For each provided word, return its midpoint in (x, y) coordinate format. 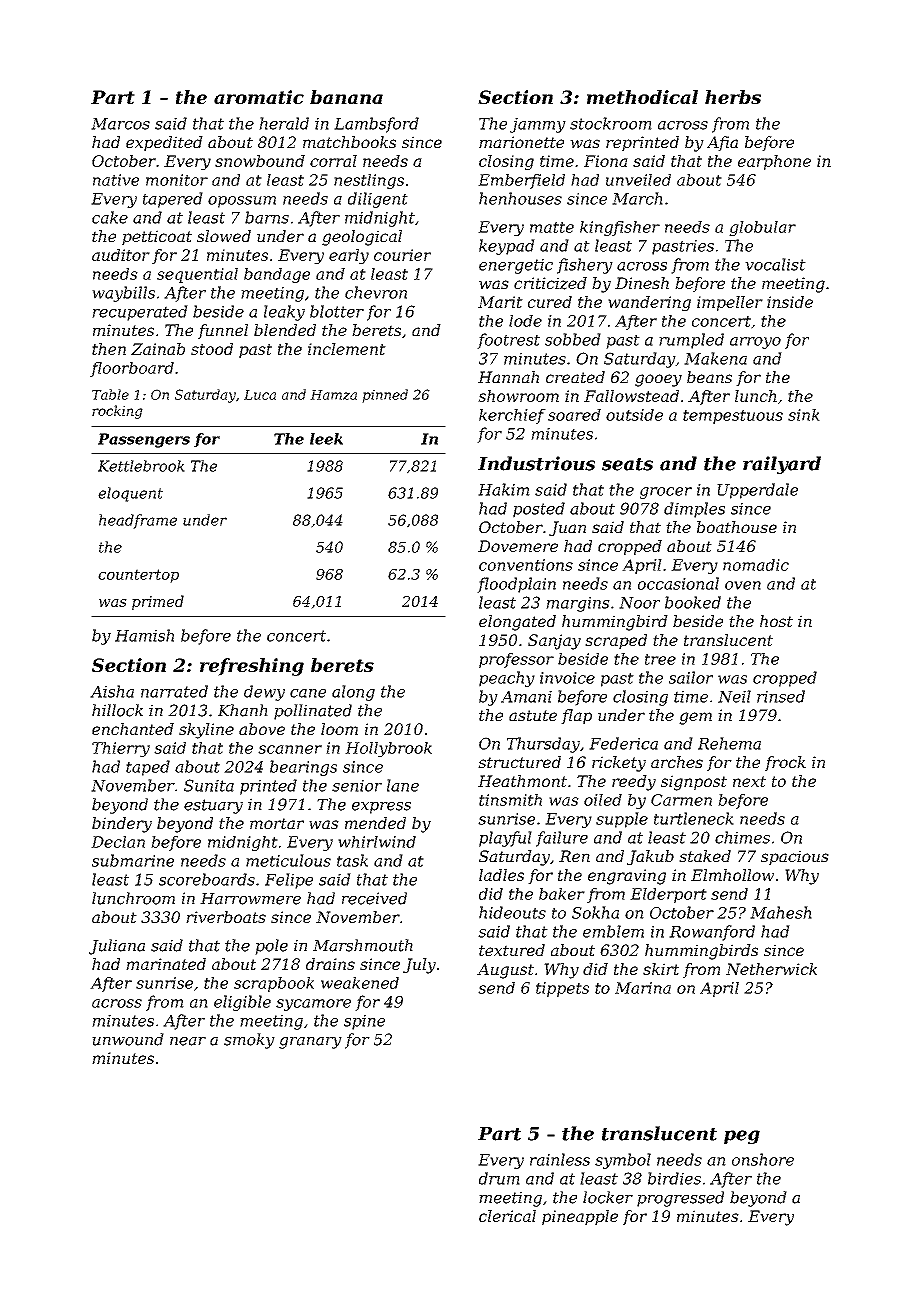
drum (499, 1178)
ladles (501, 875)
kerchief (512, 416)
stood (212, 349)
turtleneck (694, 818)
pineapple (580, 1217)
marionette (521, 142)
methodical (642, 97)
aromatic (259, 97)
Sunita (209, 785)
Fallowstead (631, 396)
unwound (128, 1039)
